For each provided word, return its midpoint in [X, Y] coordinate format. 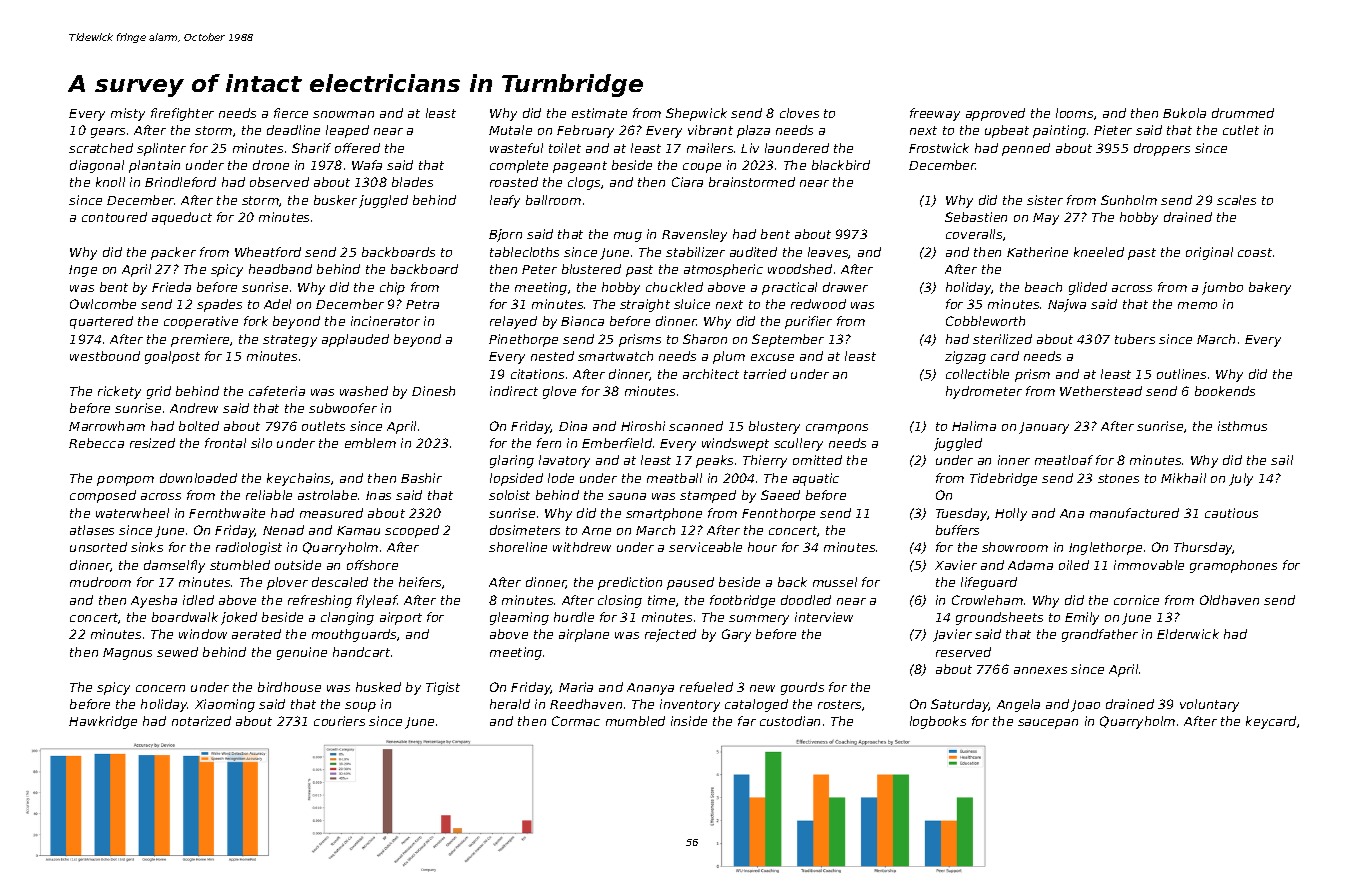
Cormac [576, 721]
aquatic [816, 479]
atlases [92, 530]
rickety [119, 392]
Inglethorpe [1105, 548]
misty [128, 114]
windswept [735, 444]
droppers [1162, 149]
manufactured [1134, 513]
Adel [277, 304]
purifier [808, 322]
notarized [201, 721]
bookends [1225, 391]
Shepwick [696, 114]
